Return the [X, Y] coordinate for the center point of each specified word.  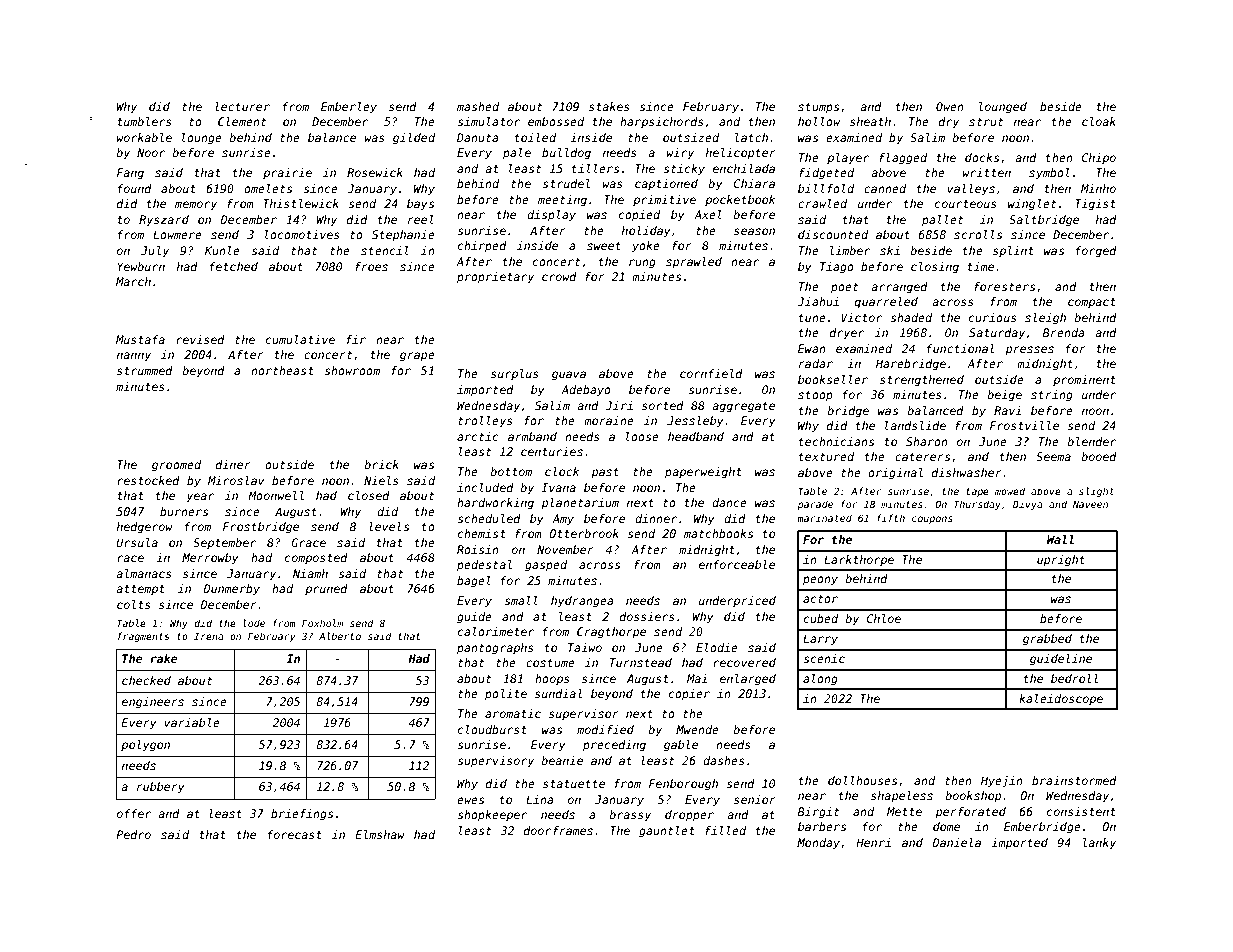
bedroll [1074, 678]
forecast [295, 834]
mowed [1010, 491]
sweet [604, 246]
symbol [1049, 174]
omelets [268, 188]
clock [562, 471]
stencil [385, 250]
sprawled [694, 263]
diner [233, 464]
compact [1092, 303]
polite [506, 695]
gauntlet [667, 832]
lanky [1099, 844]
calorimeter [496, 631]
